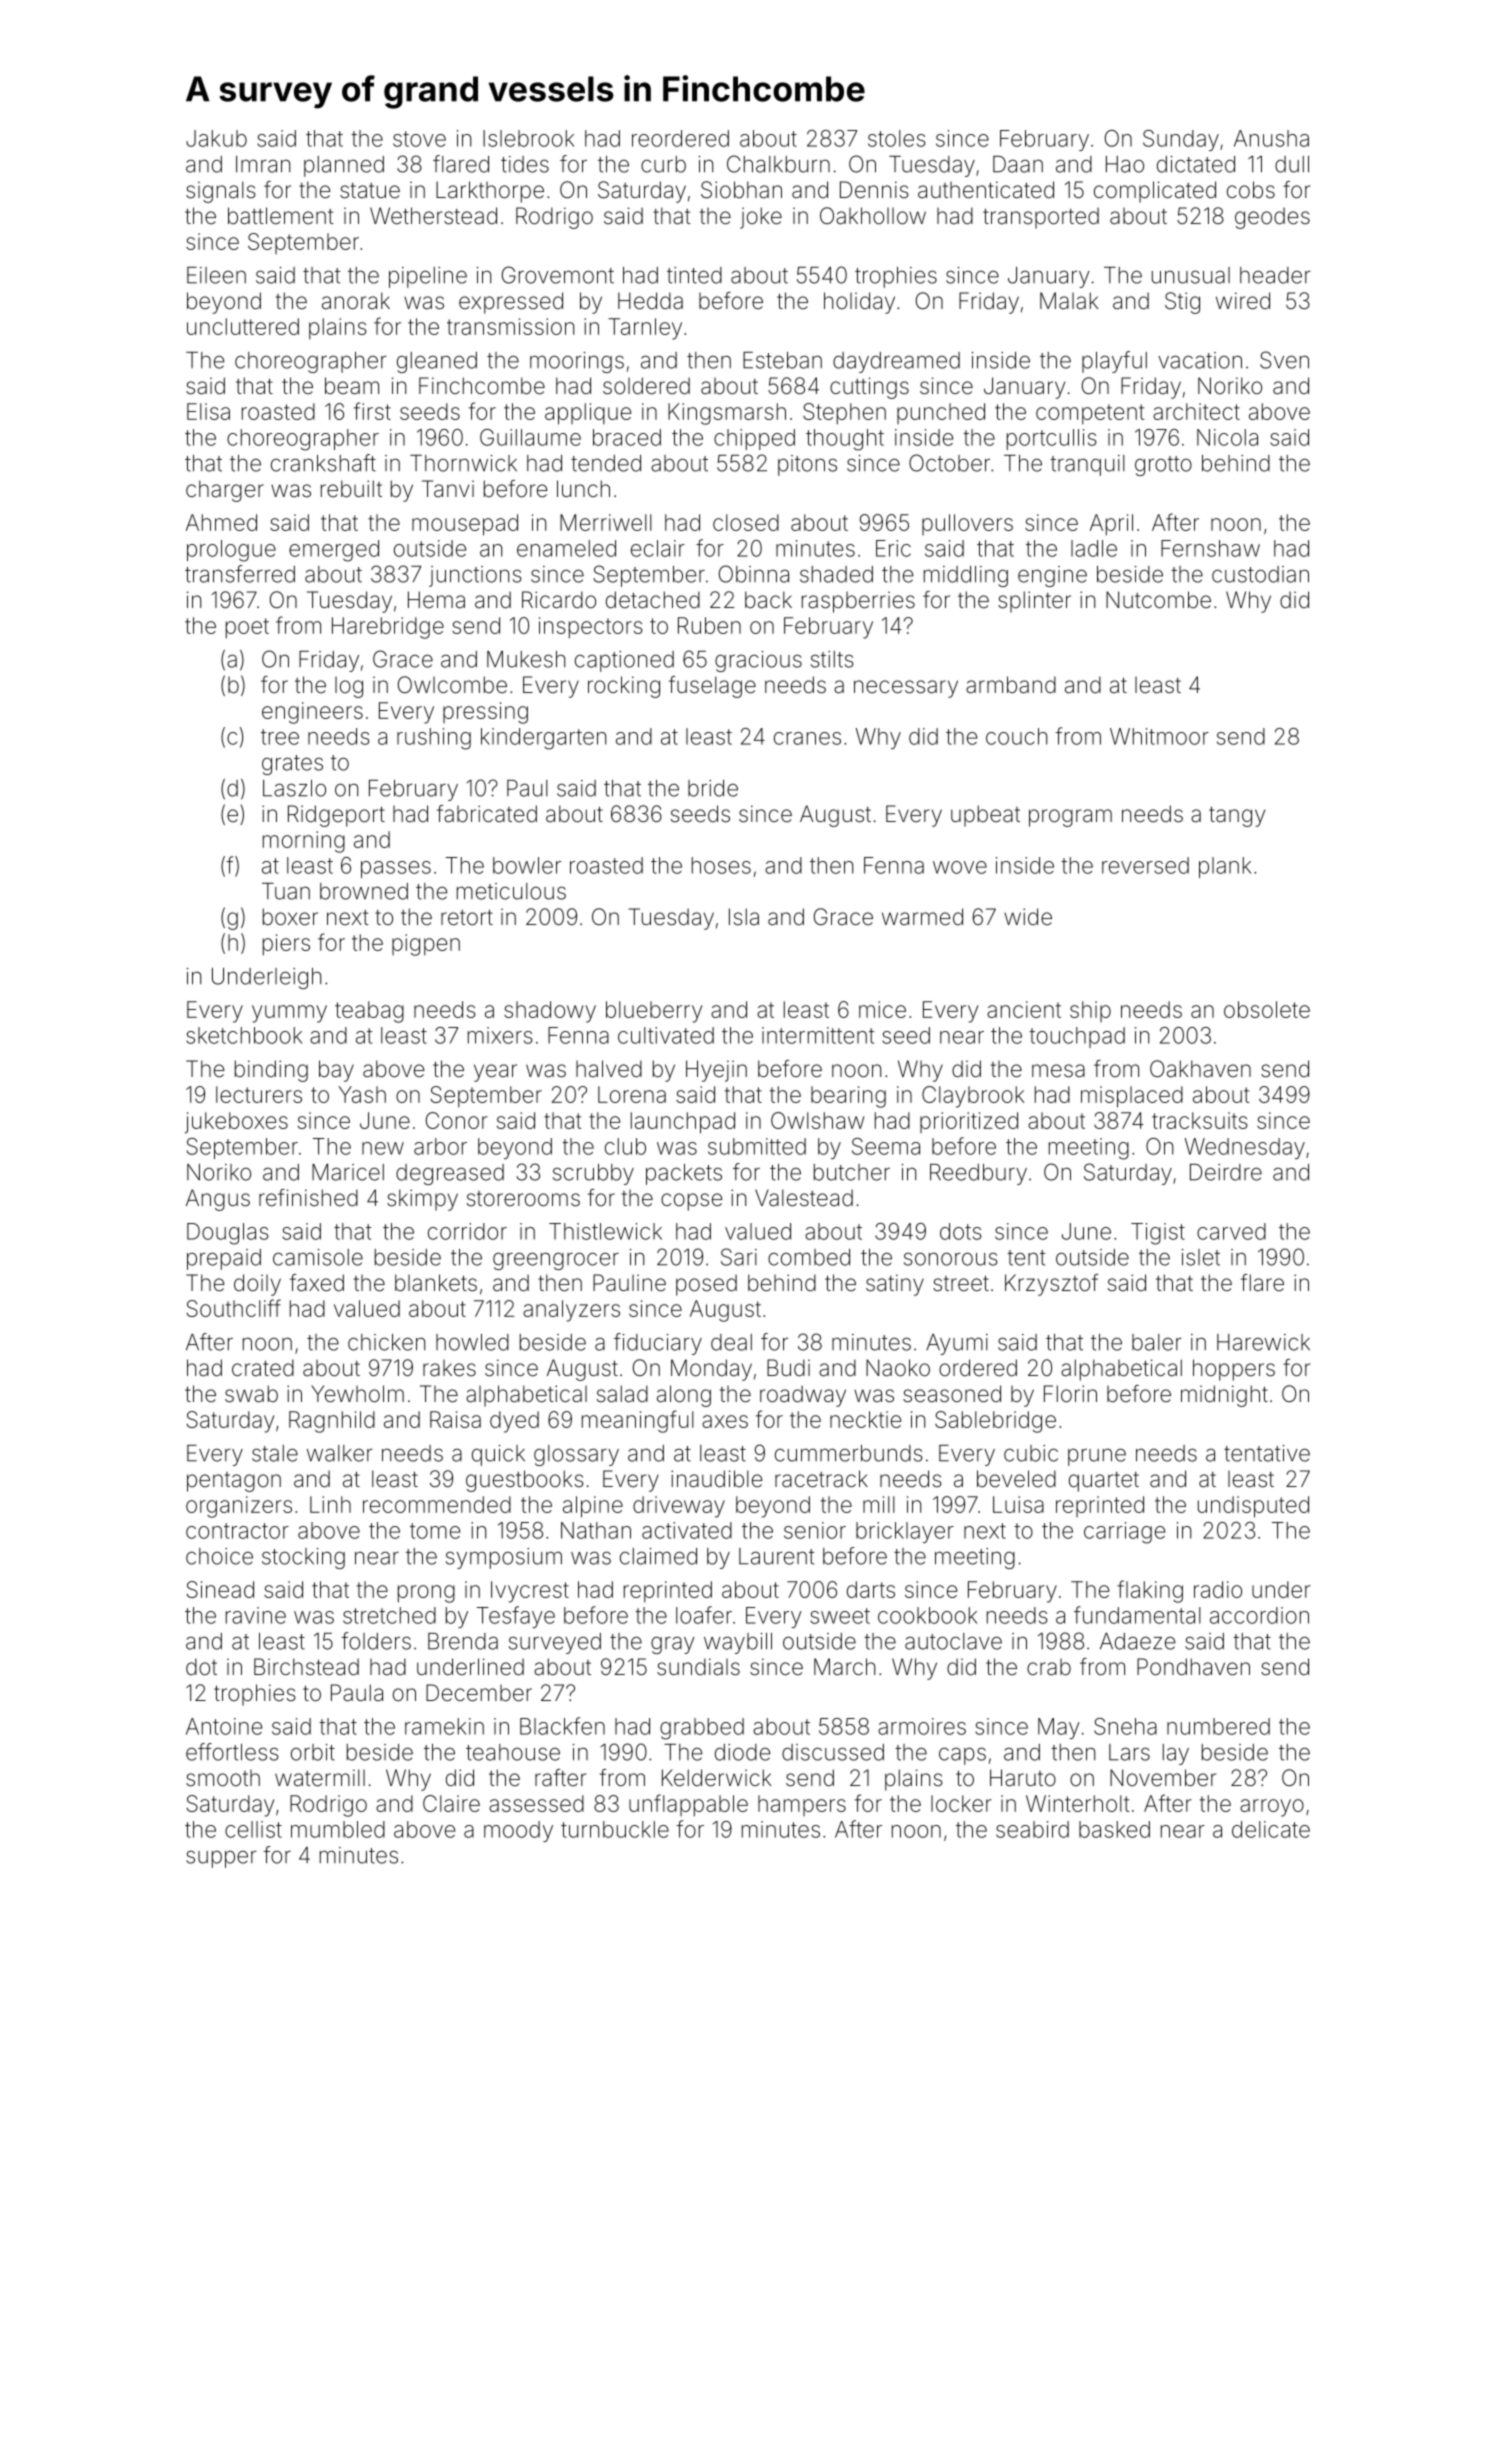 The width and height of the screenshot is (1496, 2464). I want to click on Eileen, so click(216, 275).
